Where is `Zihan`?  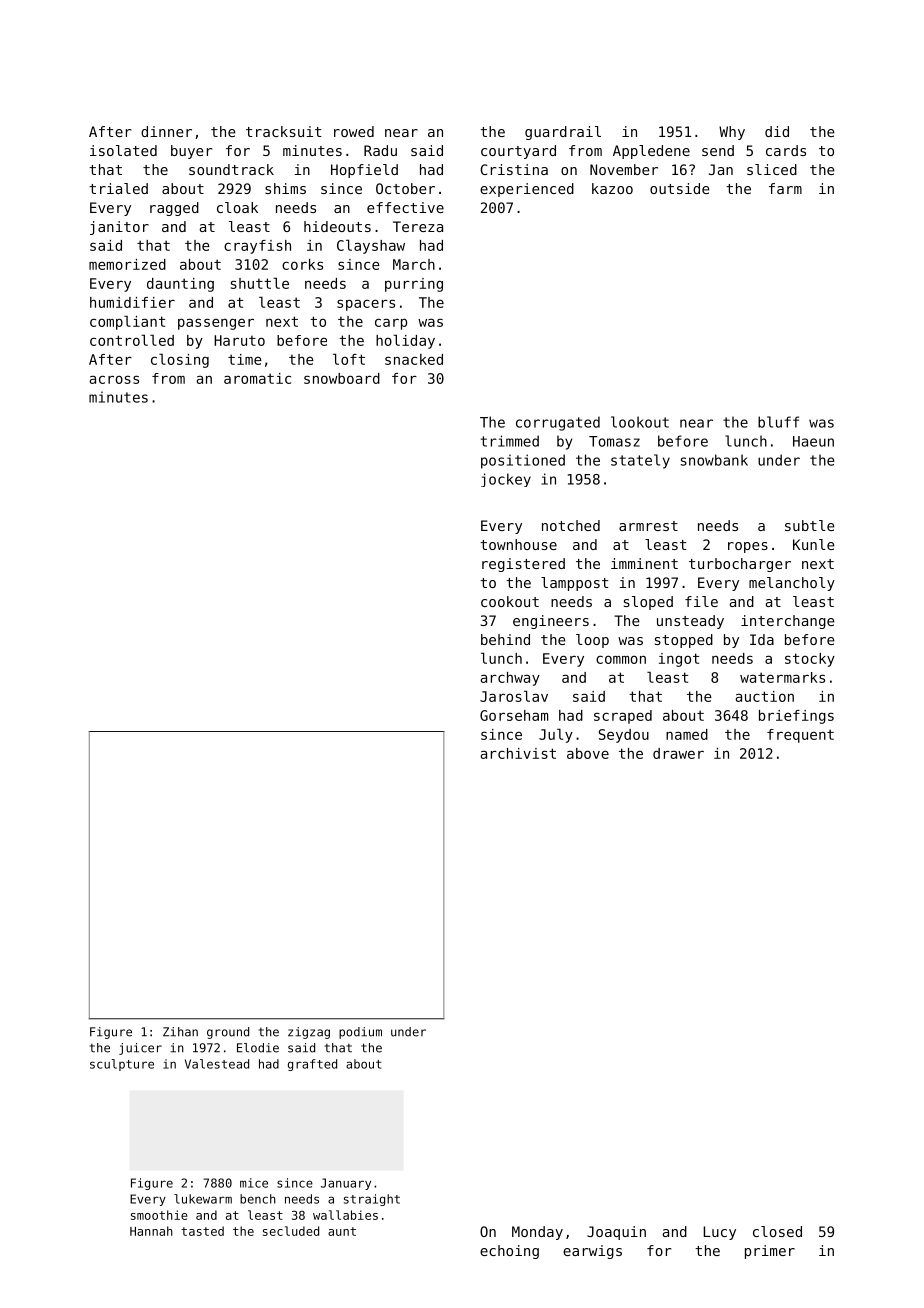
Zihan is located at coordinates (180, 1032).
